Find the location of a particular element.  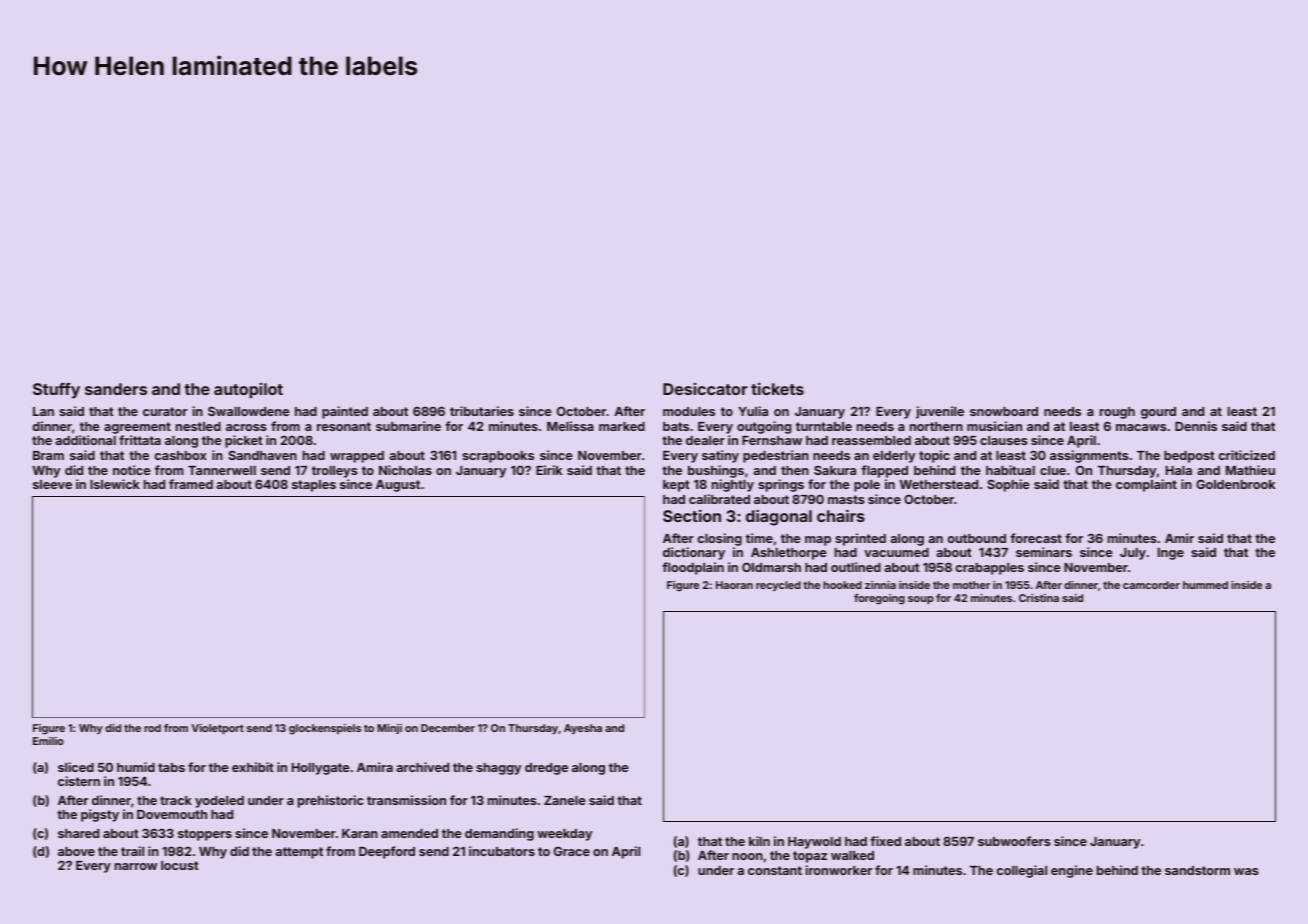

floodplain is located at coordinates (693, 568).
